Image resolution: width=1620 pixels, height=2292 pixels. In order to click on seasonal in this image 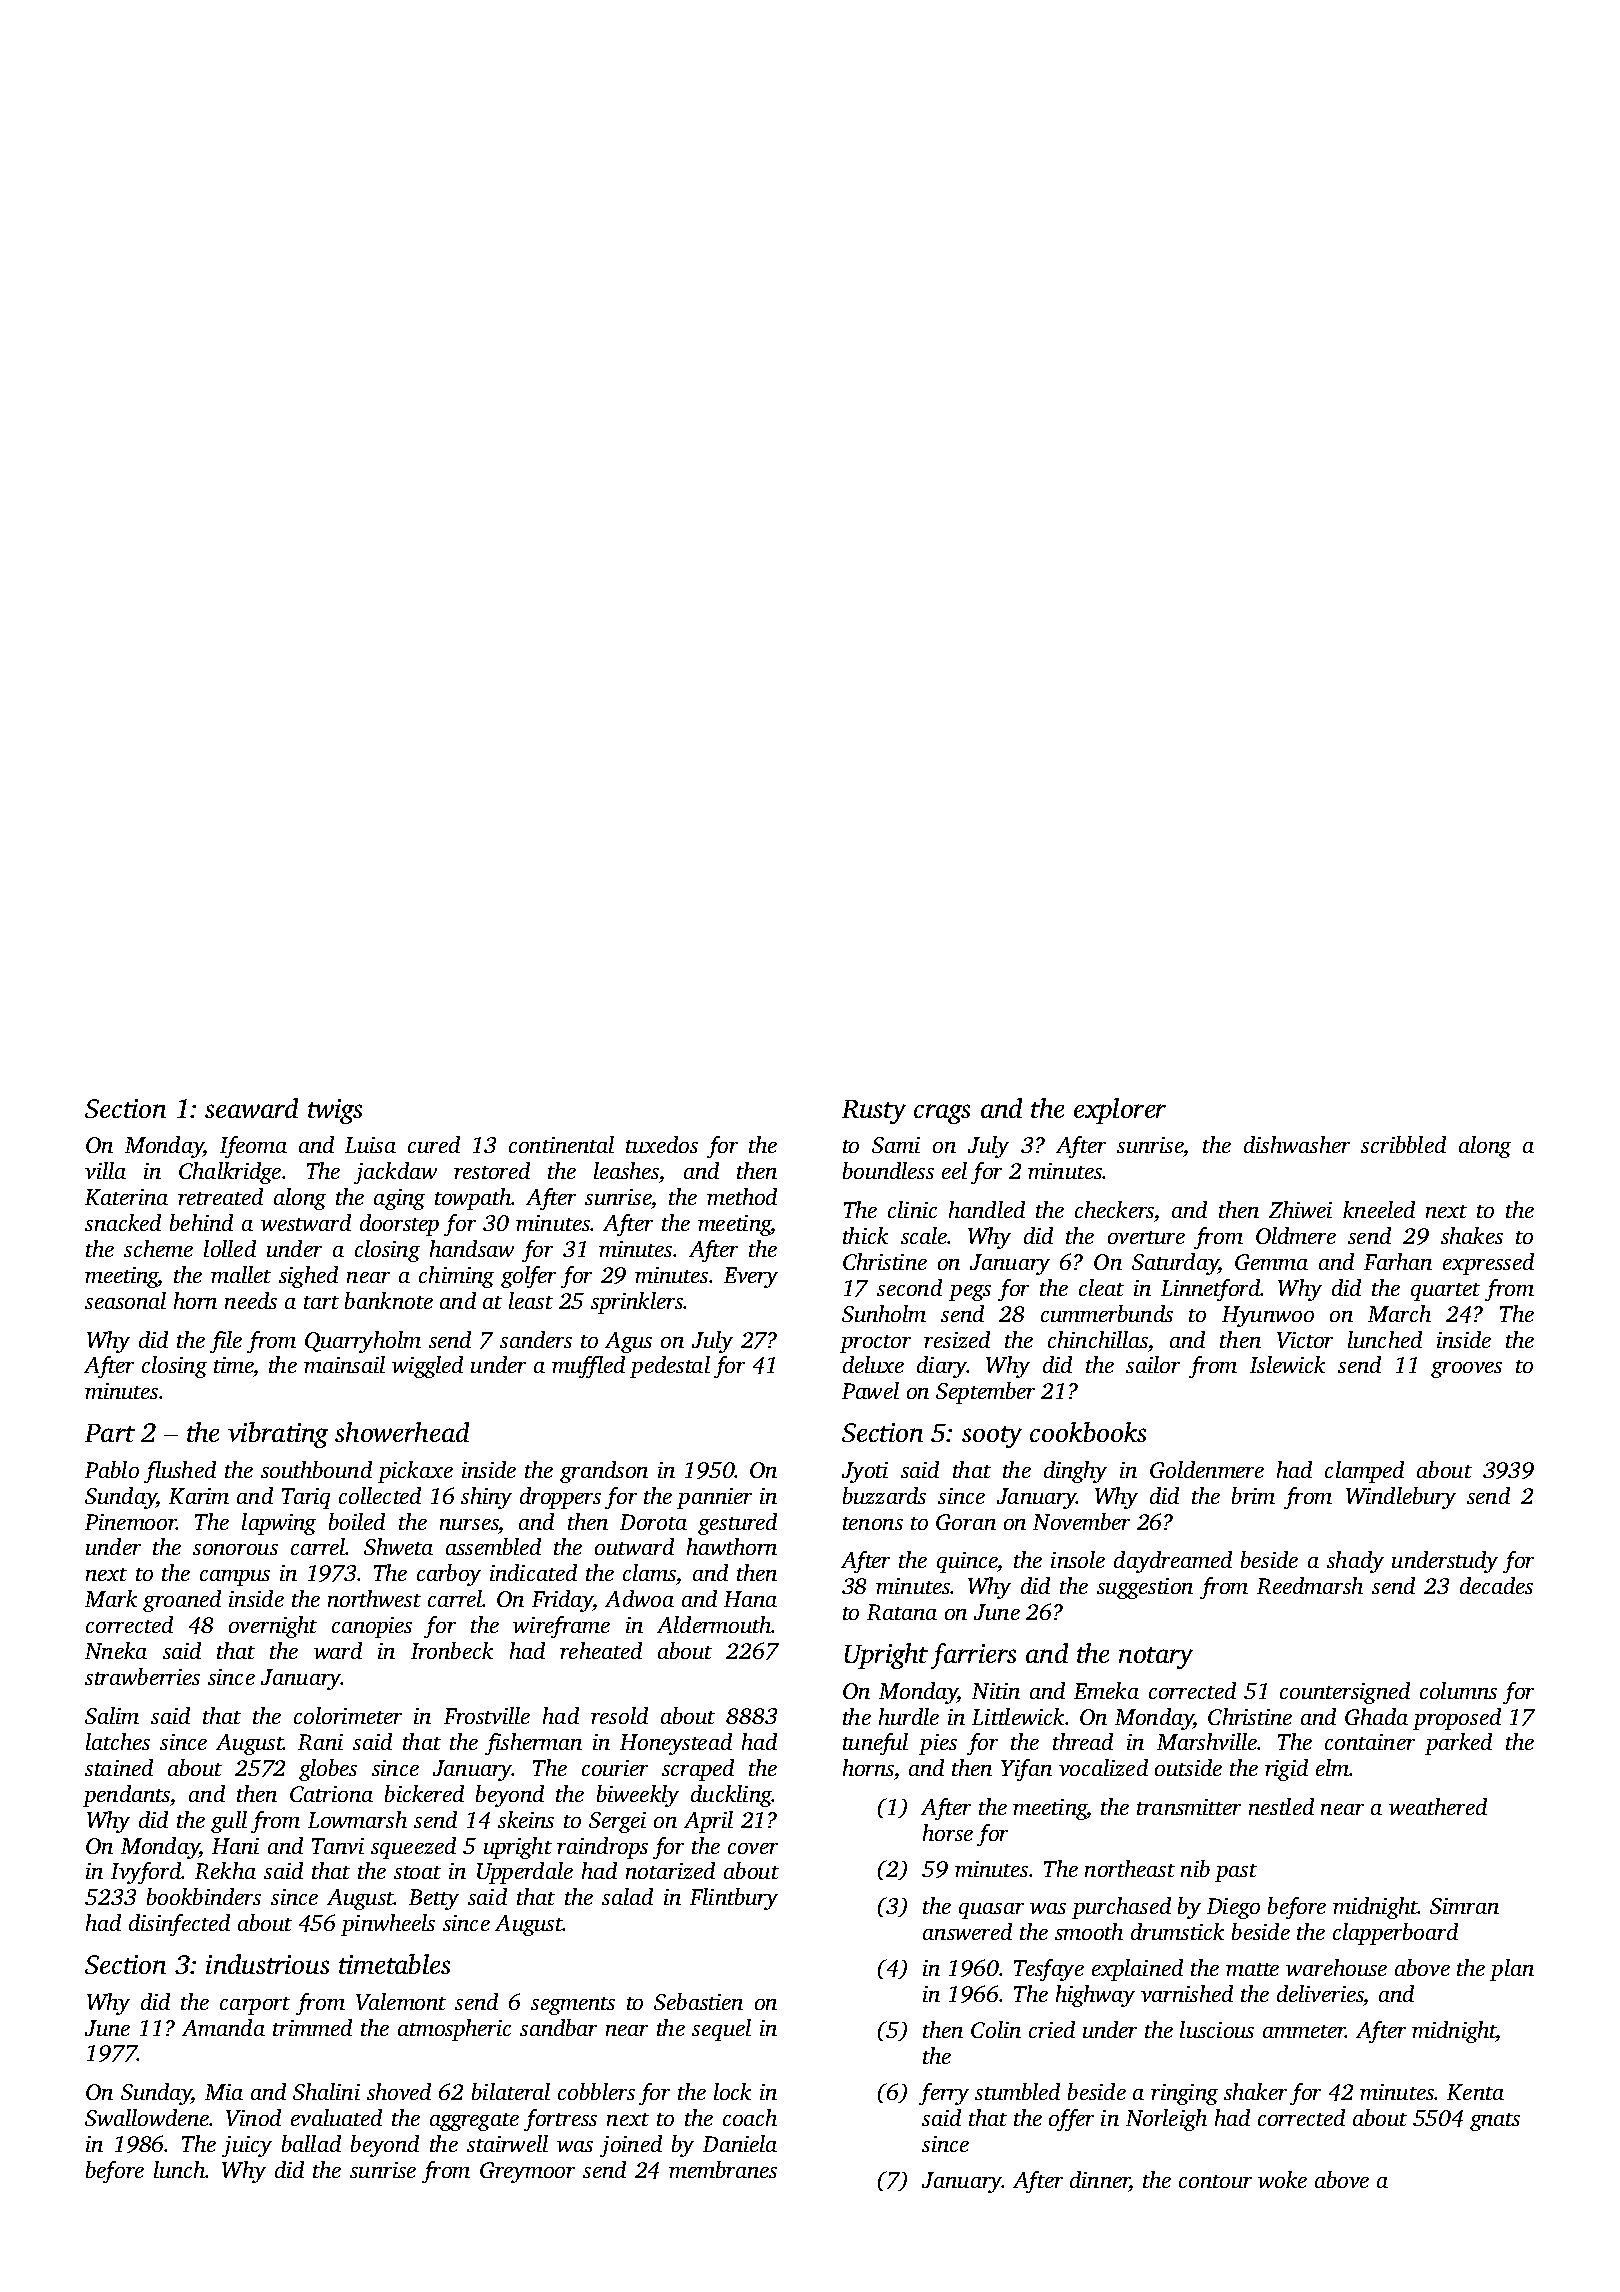, I will do `click(125, 1300)`.
